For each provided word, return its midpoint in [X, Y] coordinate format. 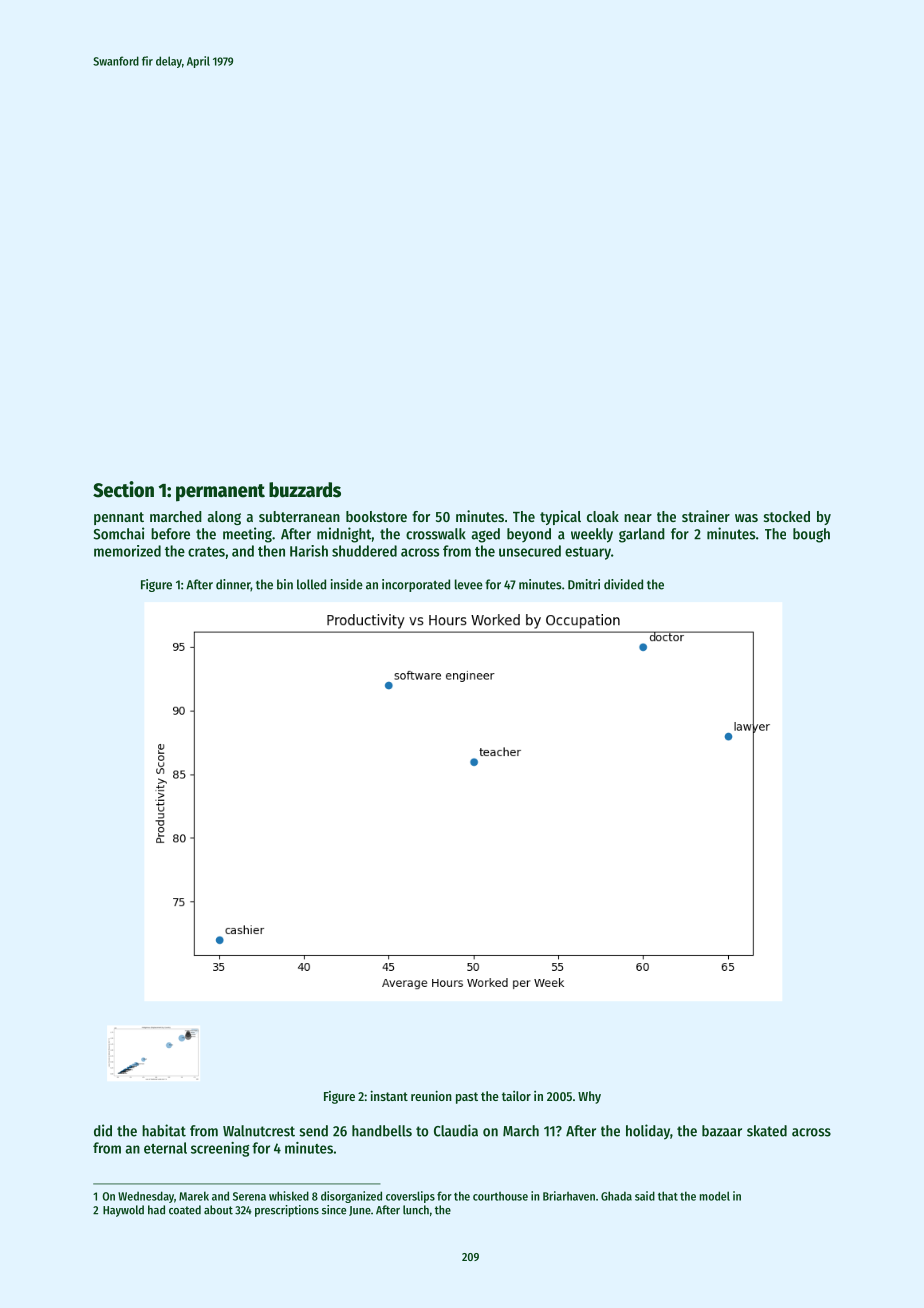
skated [767, 1131]
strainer [706, 516]
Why [589, 1097]
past [467, 1098]
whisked [289, 1196]
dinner [233, 585]
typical [560, 517]
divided [623, 584]
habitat [164, 1130]
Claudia [456, 1130]
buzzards [305, 490]
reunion [431, 1095]
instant [389, 1095]
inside [347, 584]
